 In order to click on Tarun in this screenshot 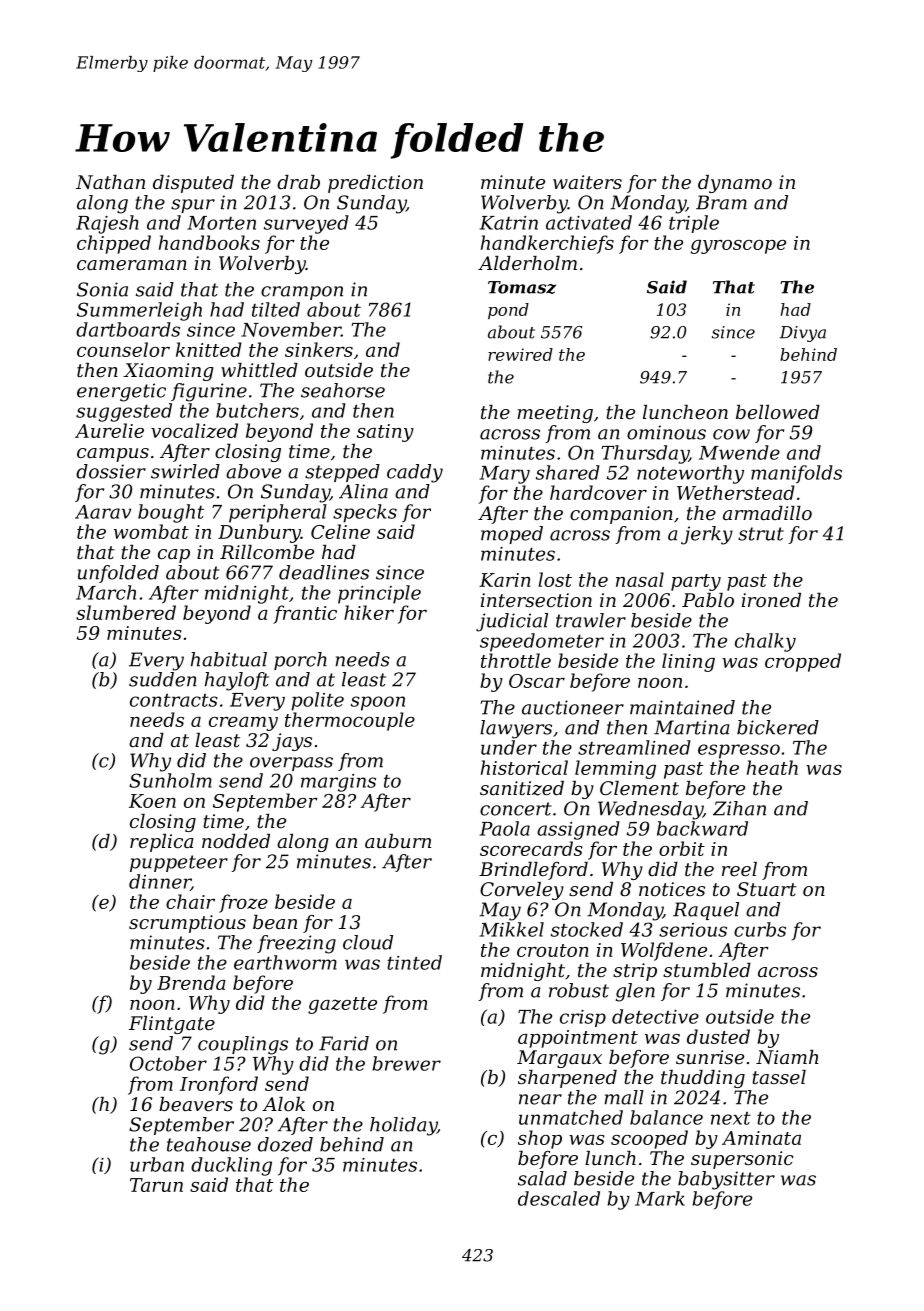, I will do `click(156, 1185)`.
